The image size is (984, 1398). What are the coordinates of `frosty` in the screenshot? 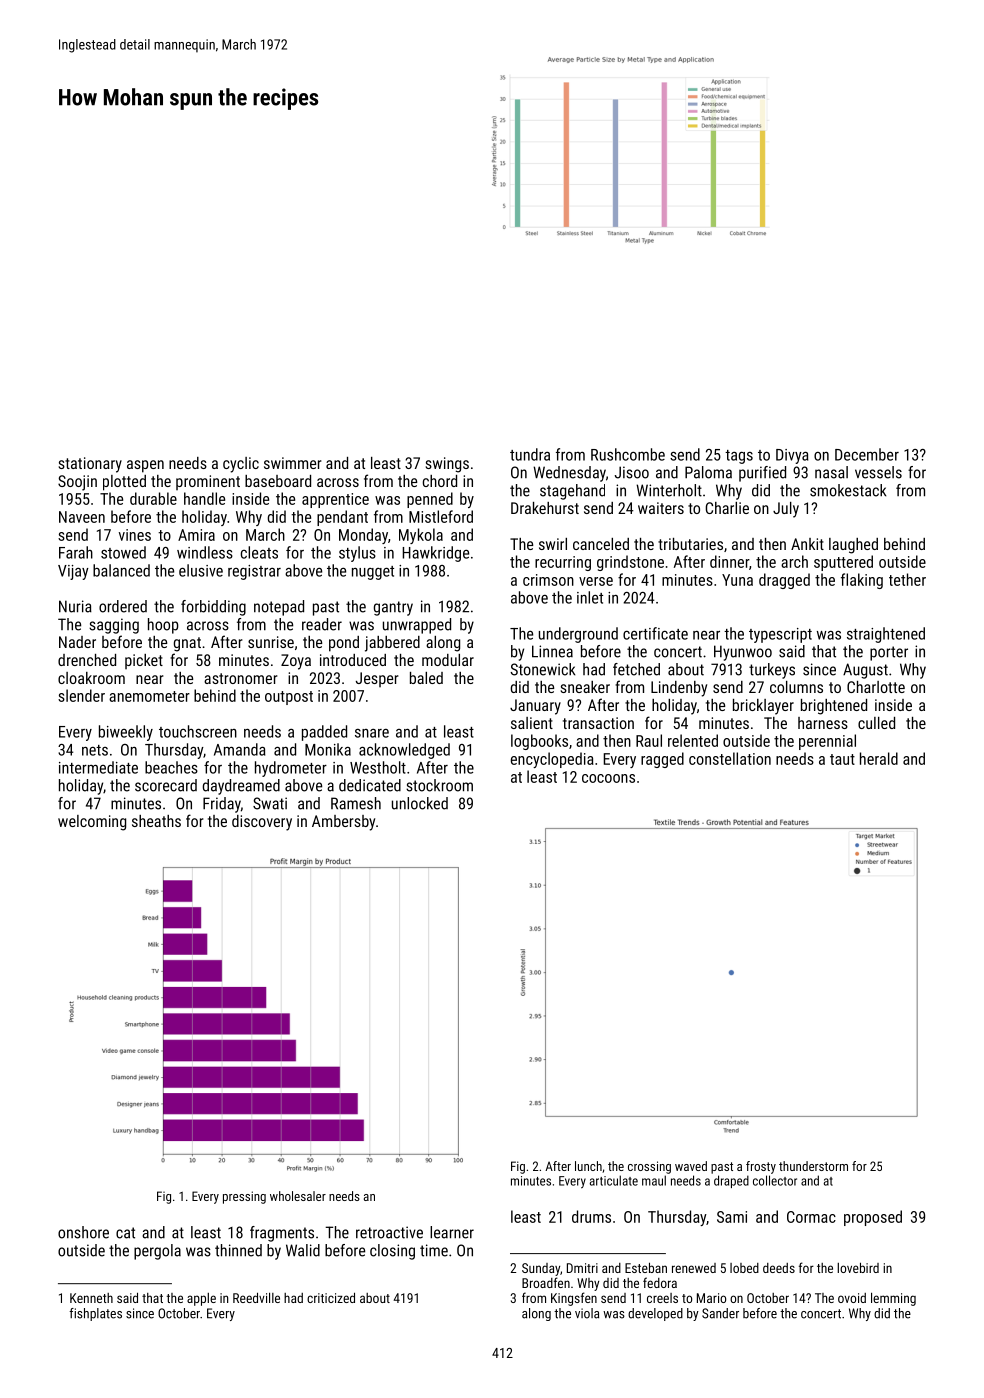 It's located at (761, 1167).
